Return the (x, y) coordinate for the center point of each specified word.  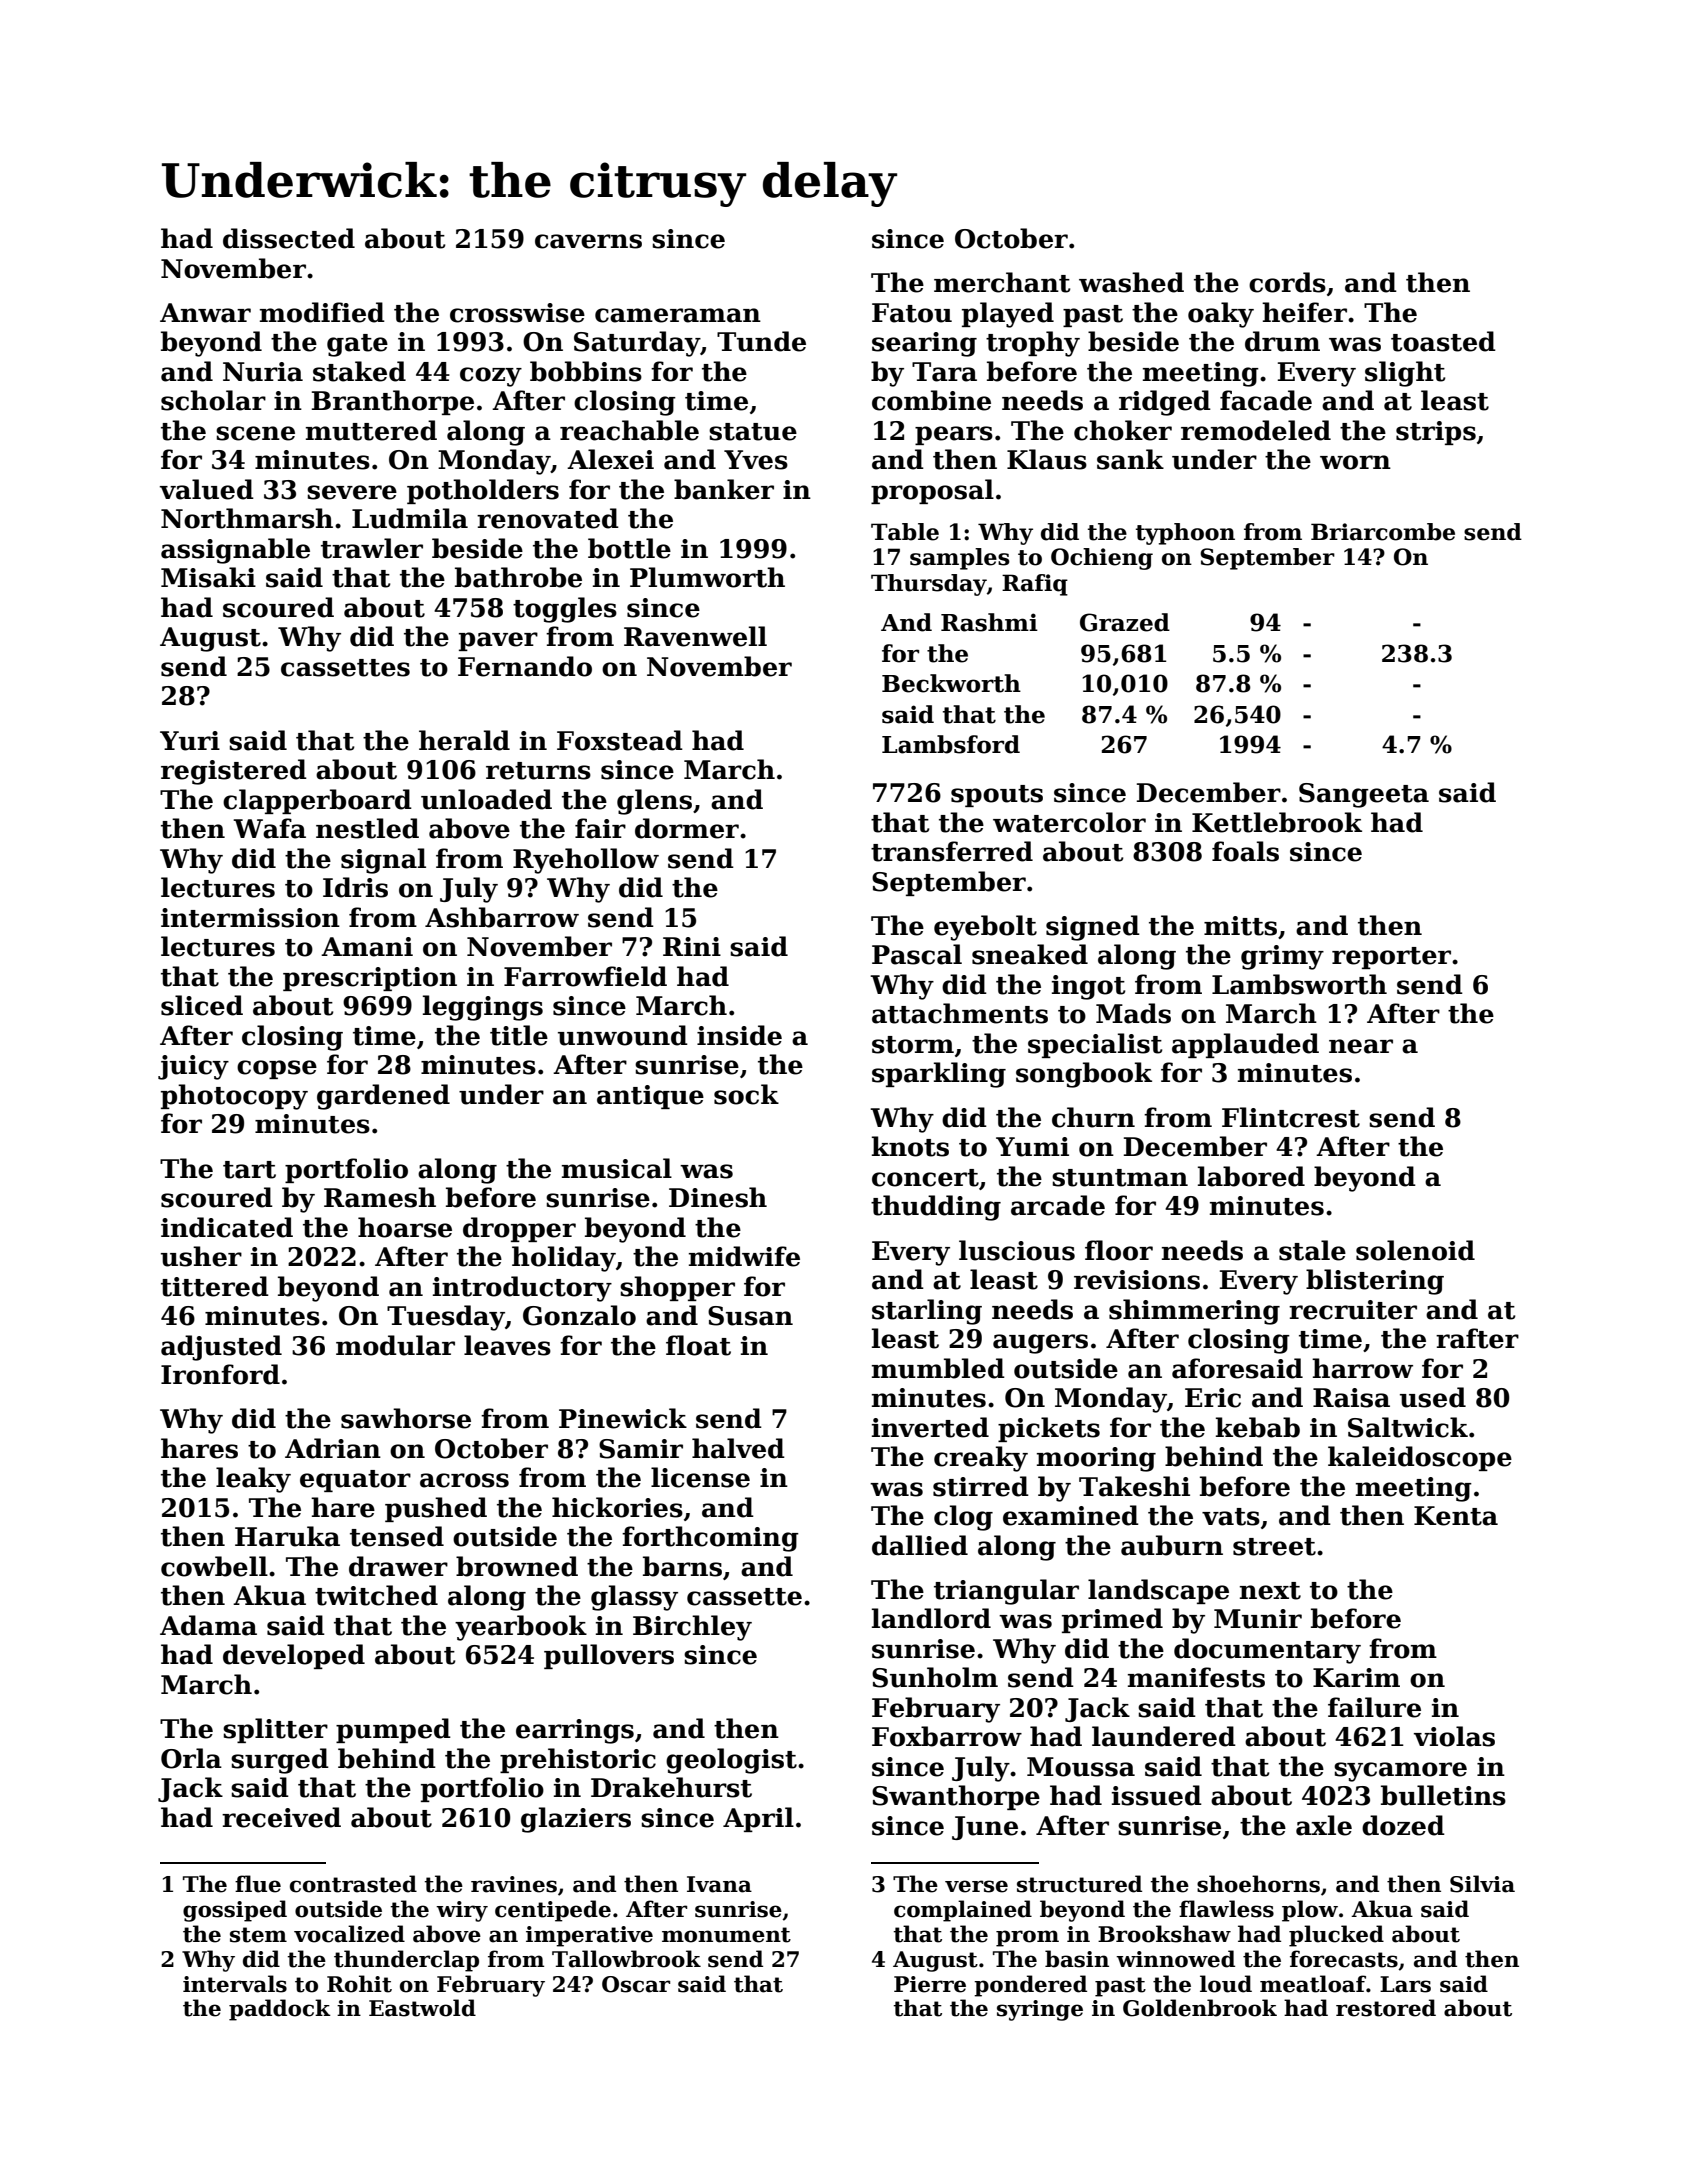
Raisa (1351, 1398)
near (1361, 1046)
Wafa (269, 828)
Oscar (636, 1984)
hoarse (405, 1227)
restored (1386, 2008)
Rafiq (1035, 585)
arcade (1058, 1205)
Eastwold (422, 2008)
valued (207, 489)
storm (913, 1045)
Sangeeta (1364, 795)
